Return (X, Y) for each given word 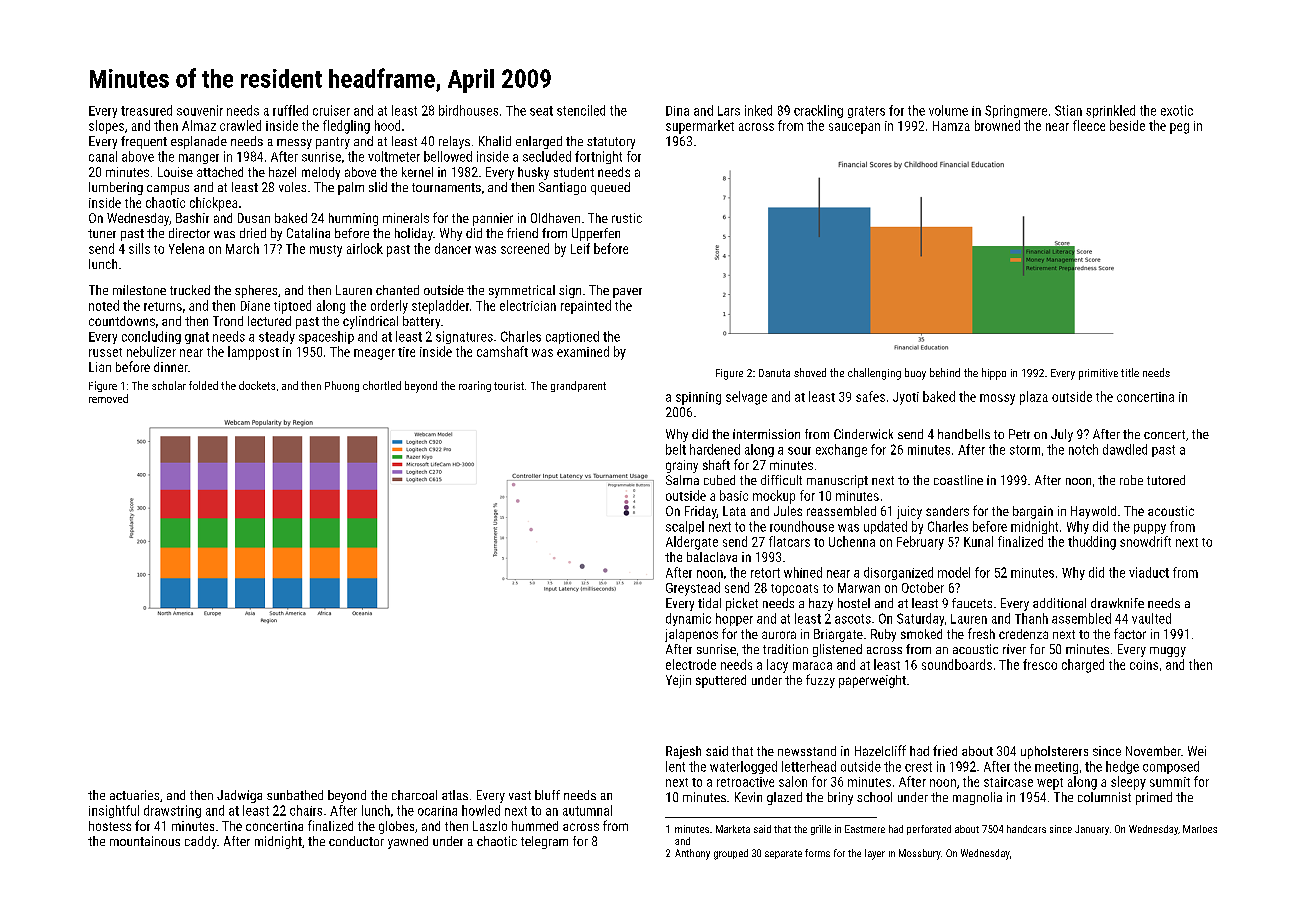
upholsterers (1054, 752)
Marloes (1200, 829)
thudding (1092, 543)
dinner (171, 367)
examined (583, 351)
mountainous (145, 841)
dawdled (1125, 449)
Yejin (678, 681)
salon (793, 781)
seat (541, 111)
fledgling (346, 127)
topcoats (794, 590)
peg (1179, 128)
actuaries (134, 795)
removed (108, 398)
